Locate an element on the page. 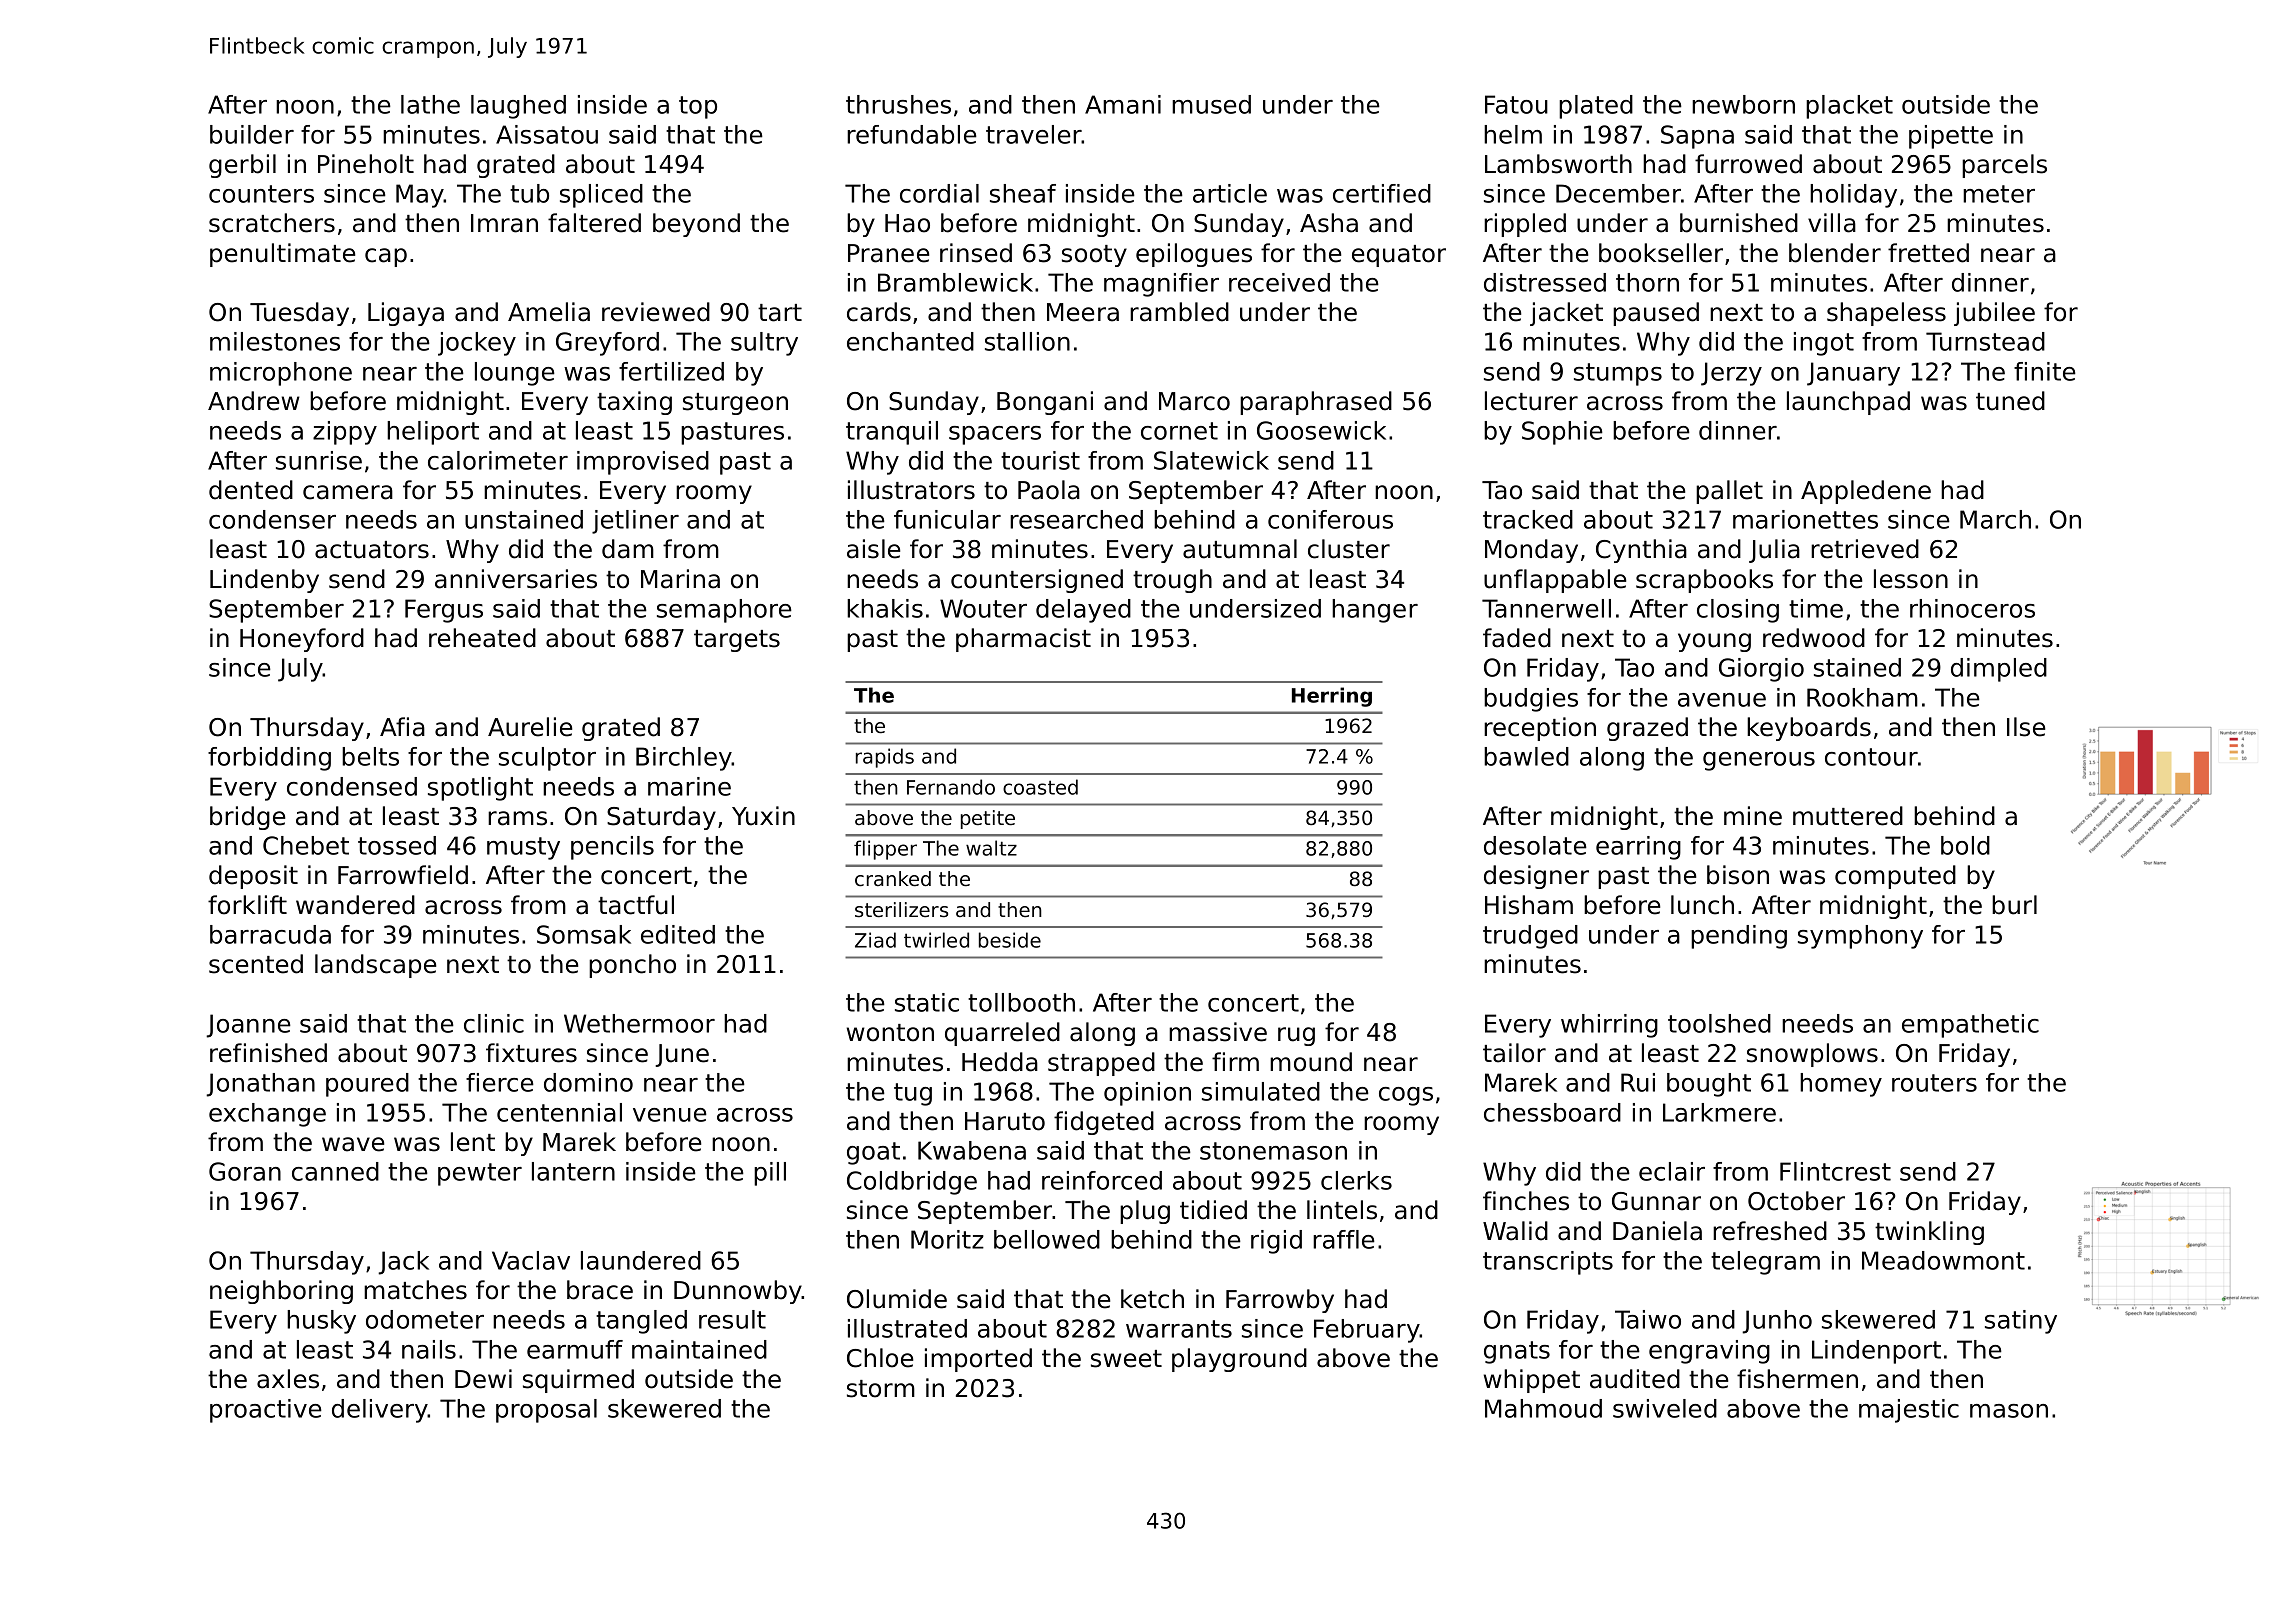  twinkling is located at coordinates (1929, 1233).
